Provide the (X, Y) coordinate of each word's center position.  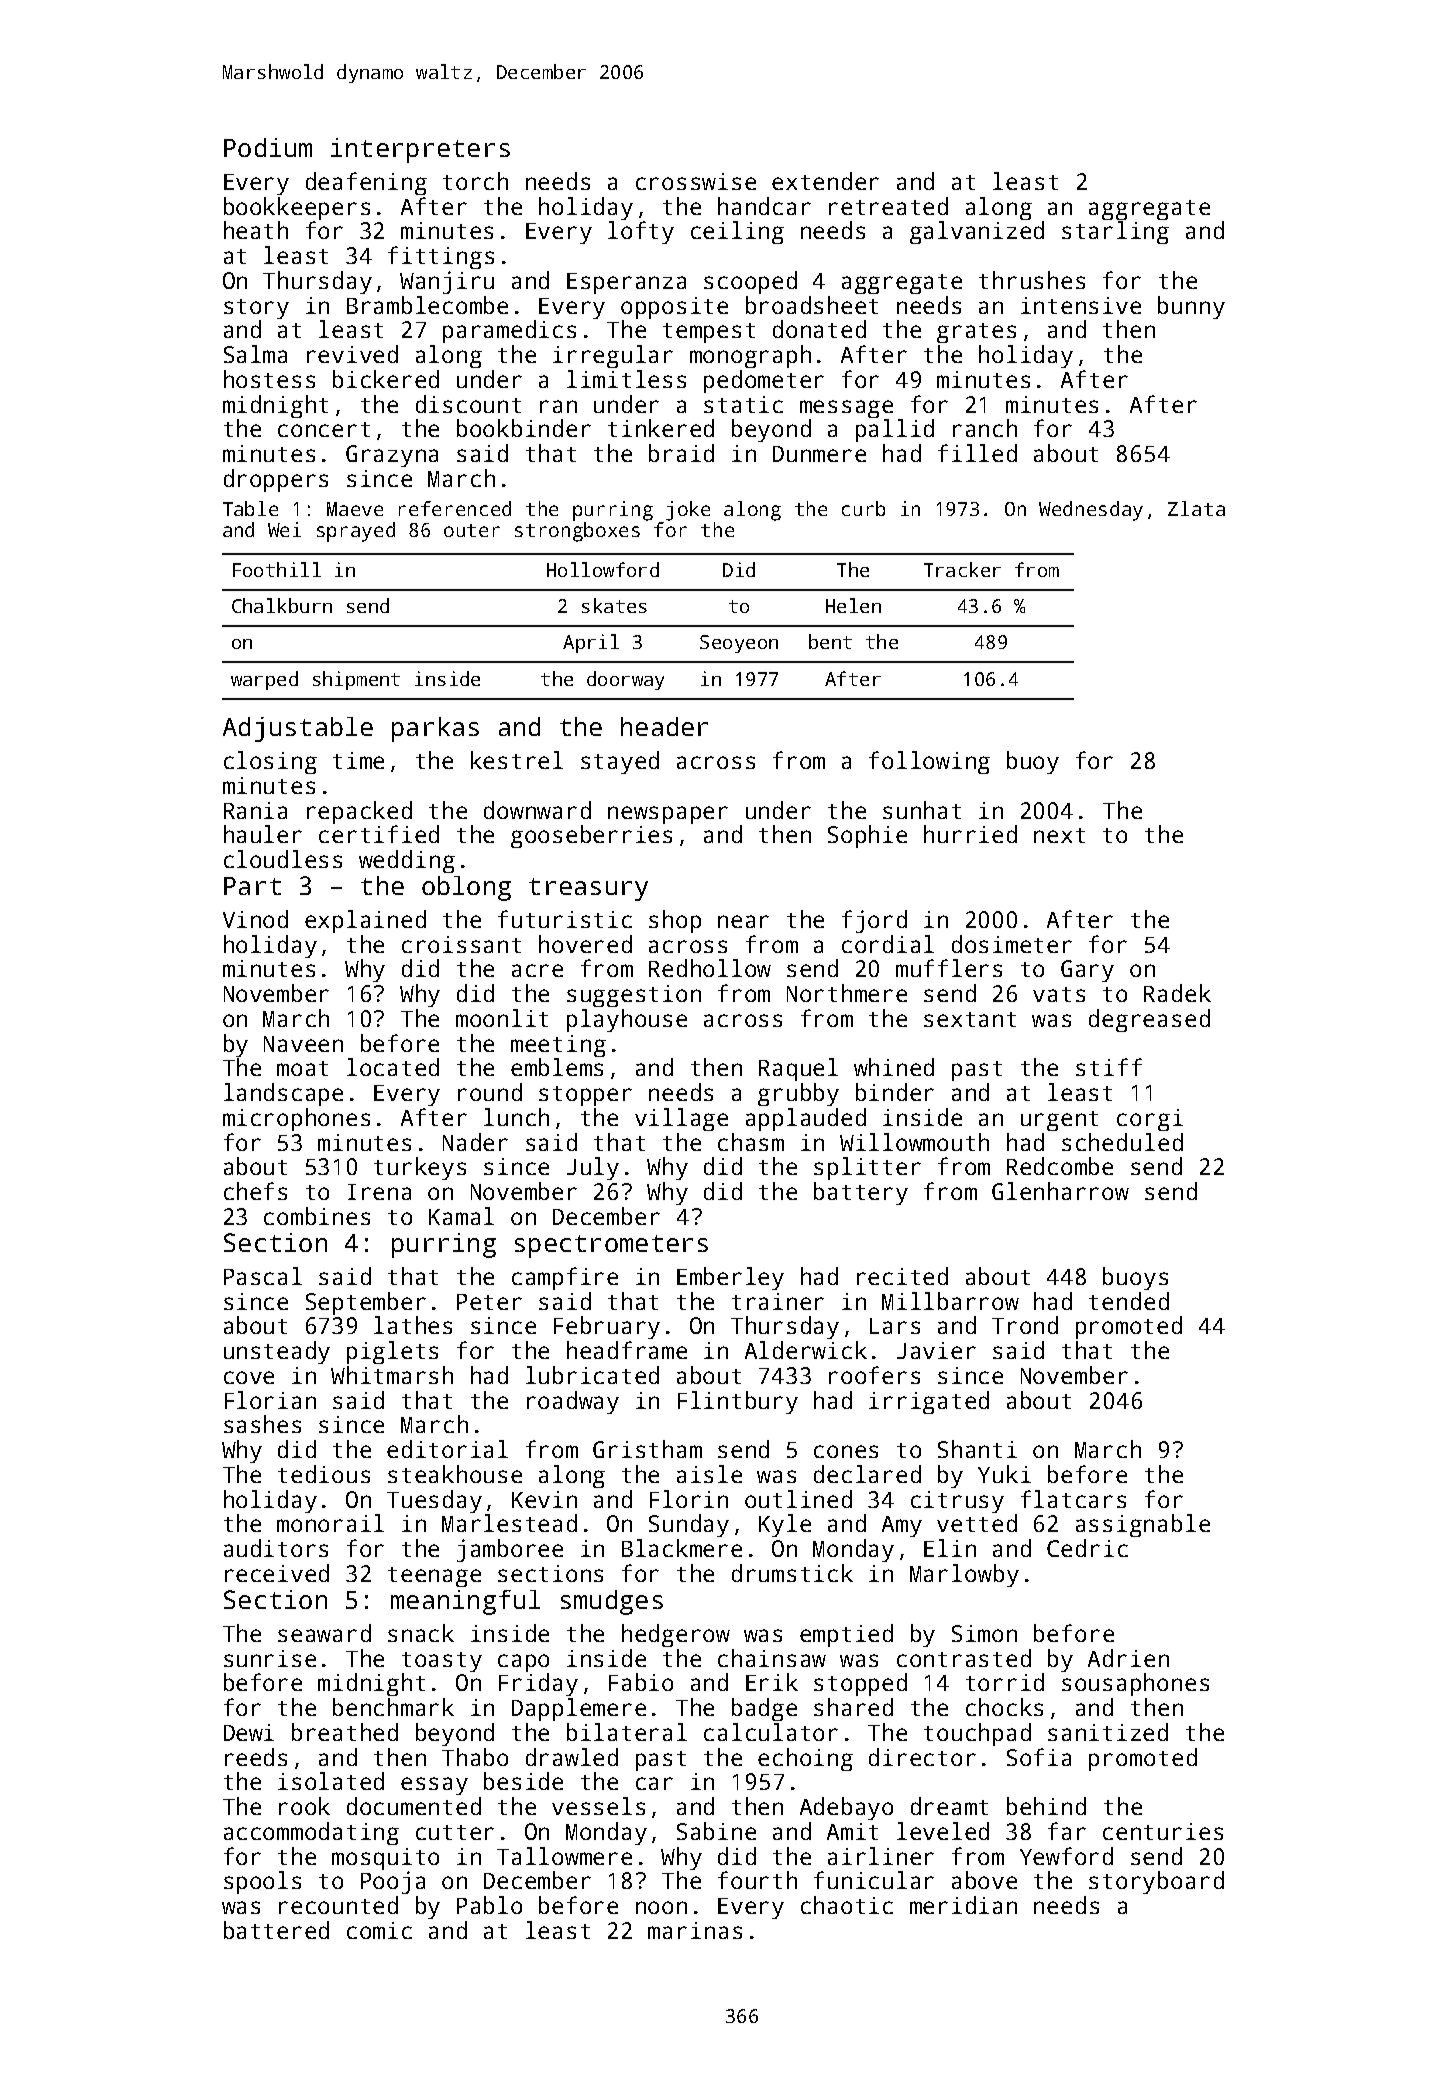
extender (825, 181)
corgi (1150, 1120)
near (743, 921)
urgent (1059, 1121)
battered (276, 1930)
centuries (1163, 1831)
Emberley (730, 1278)
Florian (270, 1400)
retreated (888, 206)
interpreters (420, 150)
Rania (255, 810)
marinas (695, 1930)
